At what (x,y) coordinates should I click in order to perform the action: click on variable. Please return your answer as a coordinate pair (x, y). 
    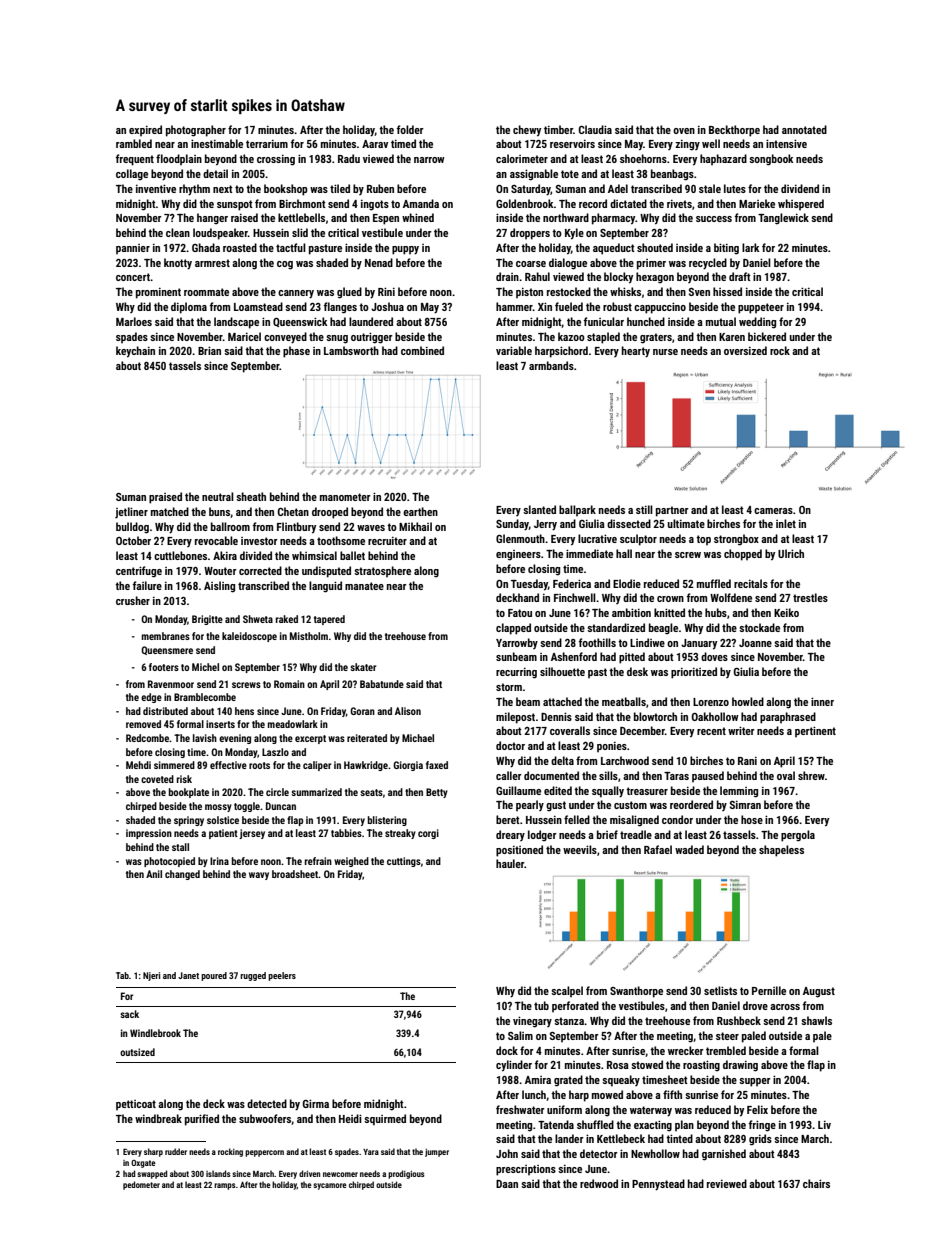
    Looking at the image, I should click on (514, 350).
